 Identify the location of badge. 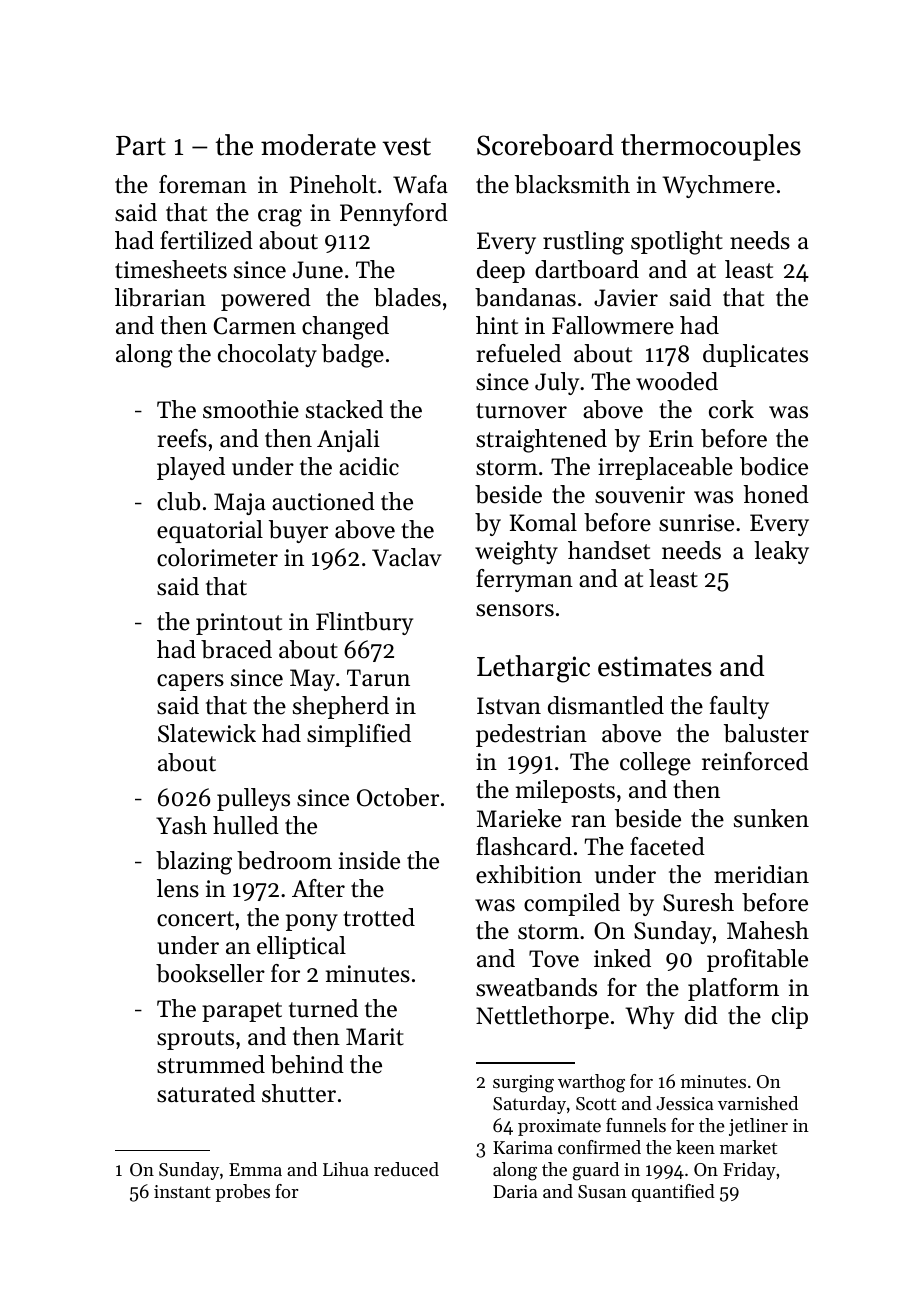
(353, 356).
